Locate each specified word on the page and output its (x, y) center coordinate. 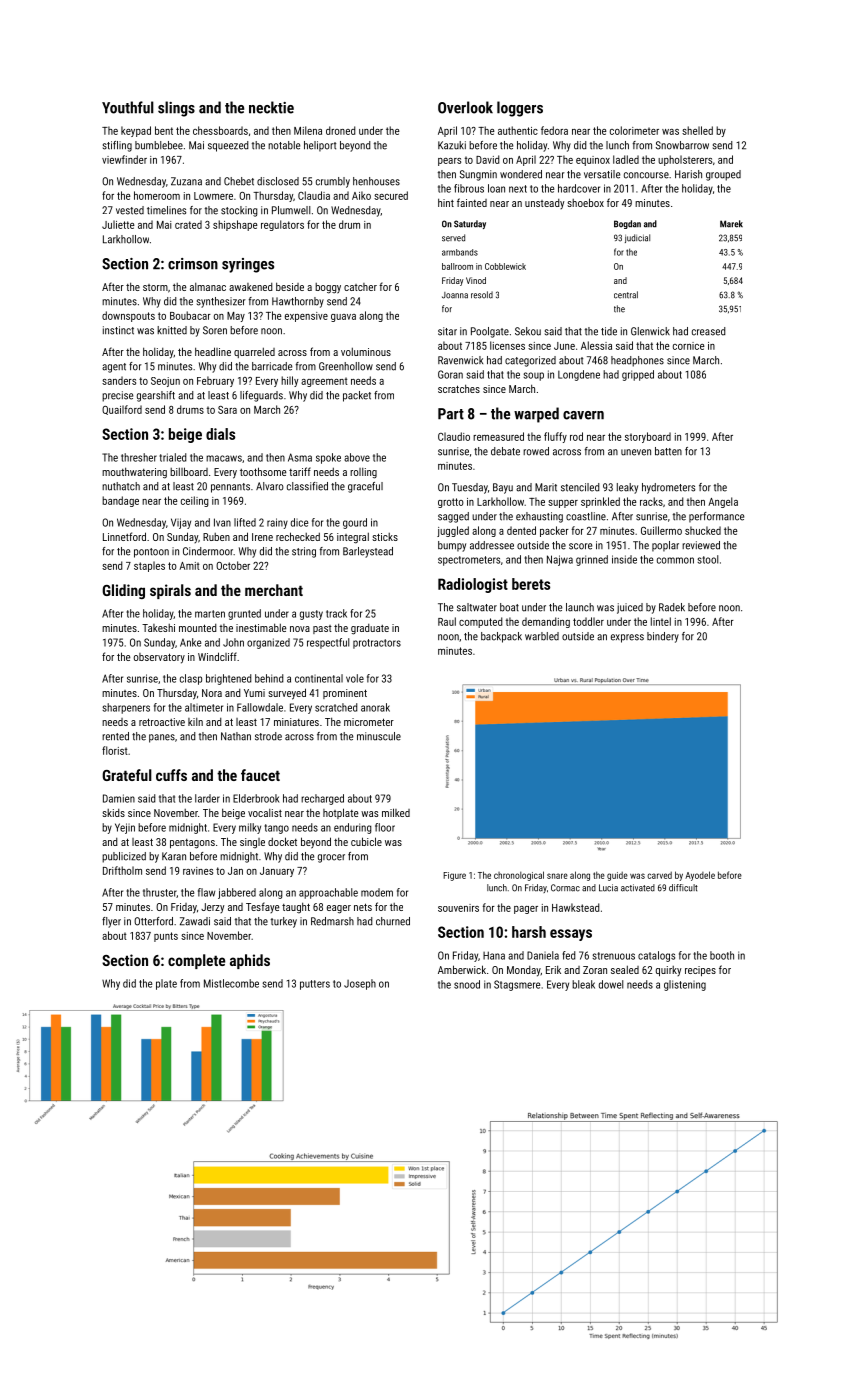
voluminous (366, 352)
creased (709, 331)
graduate (370, 629)
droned (341, 130)
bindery (663, 637)
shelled (697, 130)
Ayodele (700, 876)
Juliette (118, 224)
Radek (672, 607)
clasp (191, 679)
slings (176, 109)
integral (353, 538)
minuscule (379, 736)
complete (196, 961)
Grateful (127, 775)
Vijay (181, 523)
